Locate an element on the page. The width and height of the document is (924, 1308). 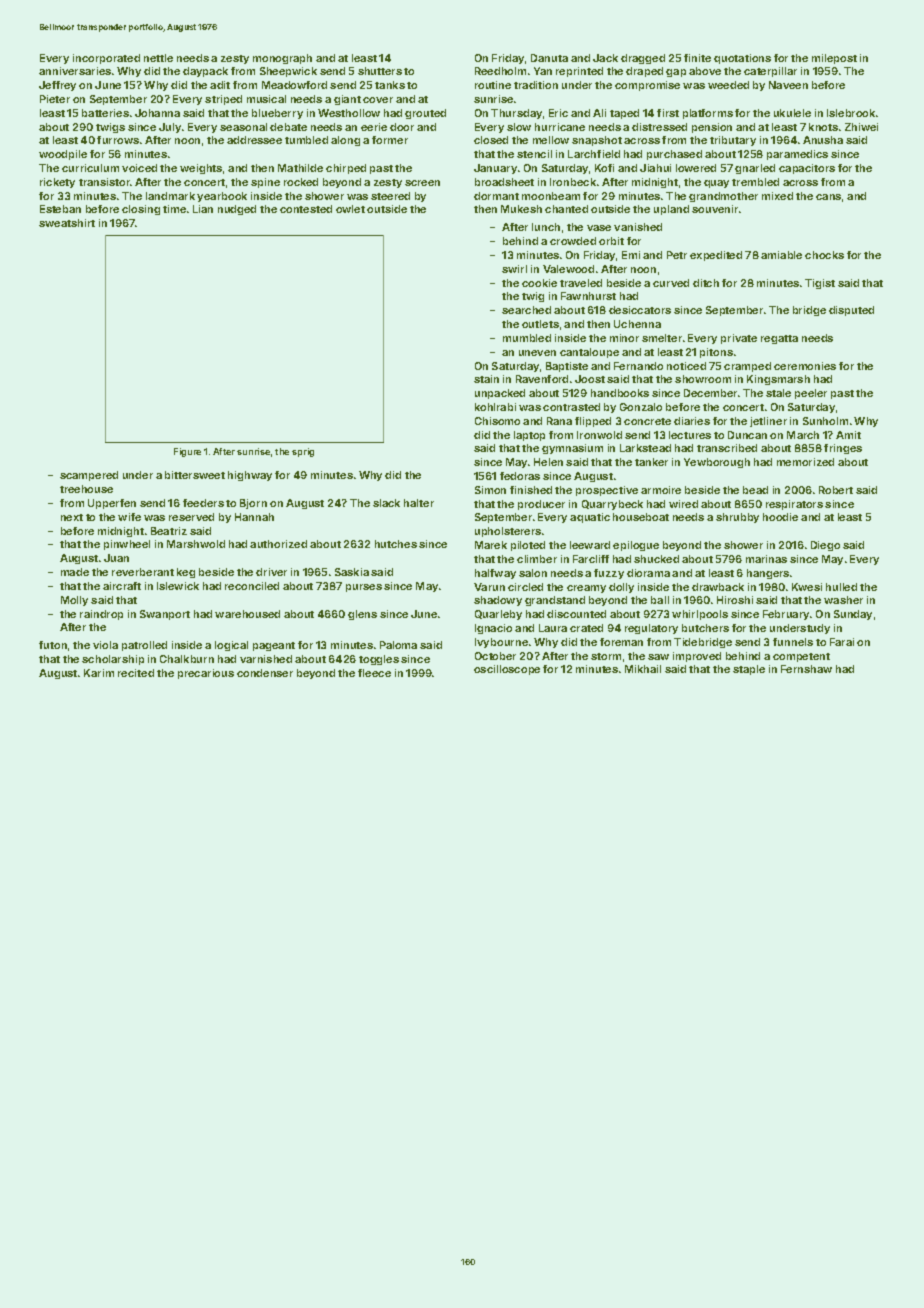
shrubby is located at coordinates (737, 518).
